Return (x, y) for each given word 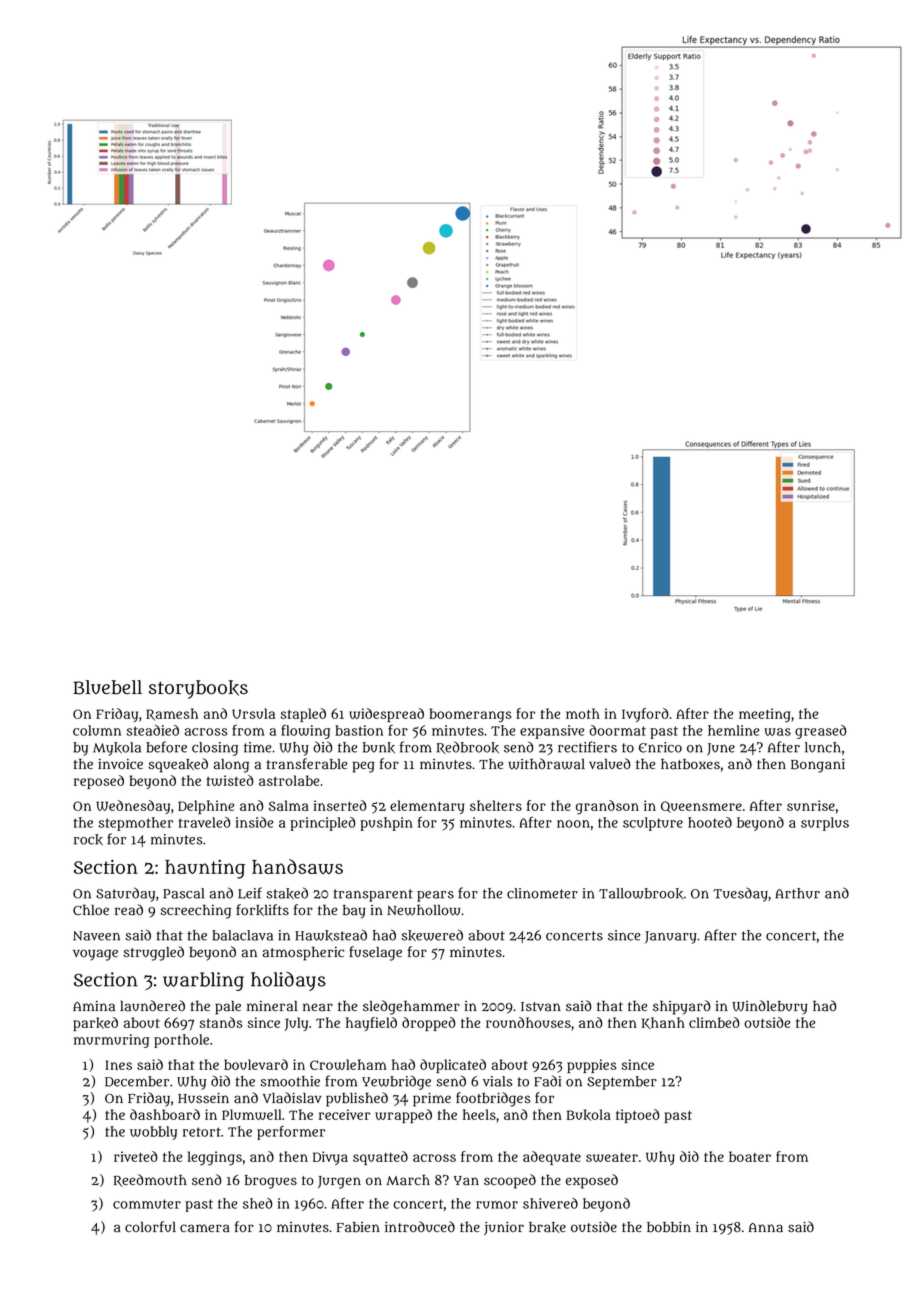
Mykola (117, 749)
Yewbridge (396, 1082)
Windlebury (770, 1007)
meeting (765, 715)
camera (205, 1228)
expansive (552, 732)
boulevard (256, 1064)
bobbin (669, 1227)
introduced (420, 1226)
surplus (825, 824)
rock (88, 840)
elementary (427, 807)
